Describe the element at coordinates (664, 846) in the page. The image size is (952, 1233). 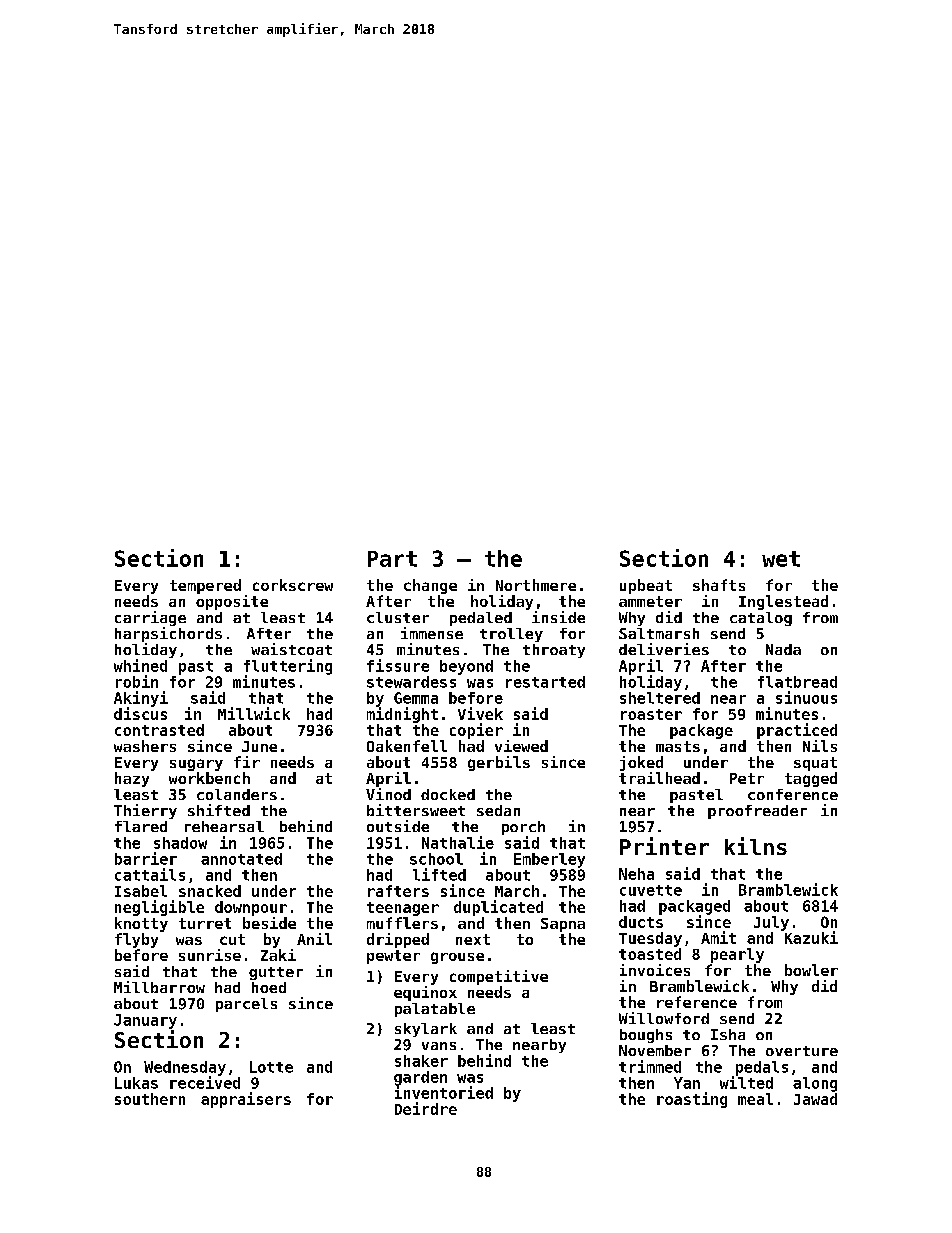
I see `Printer` at that location.
